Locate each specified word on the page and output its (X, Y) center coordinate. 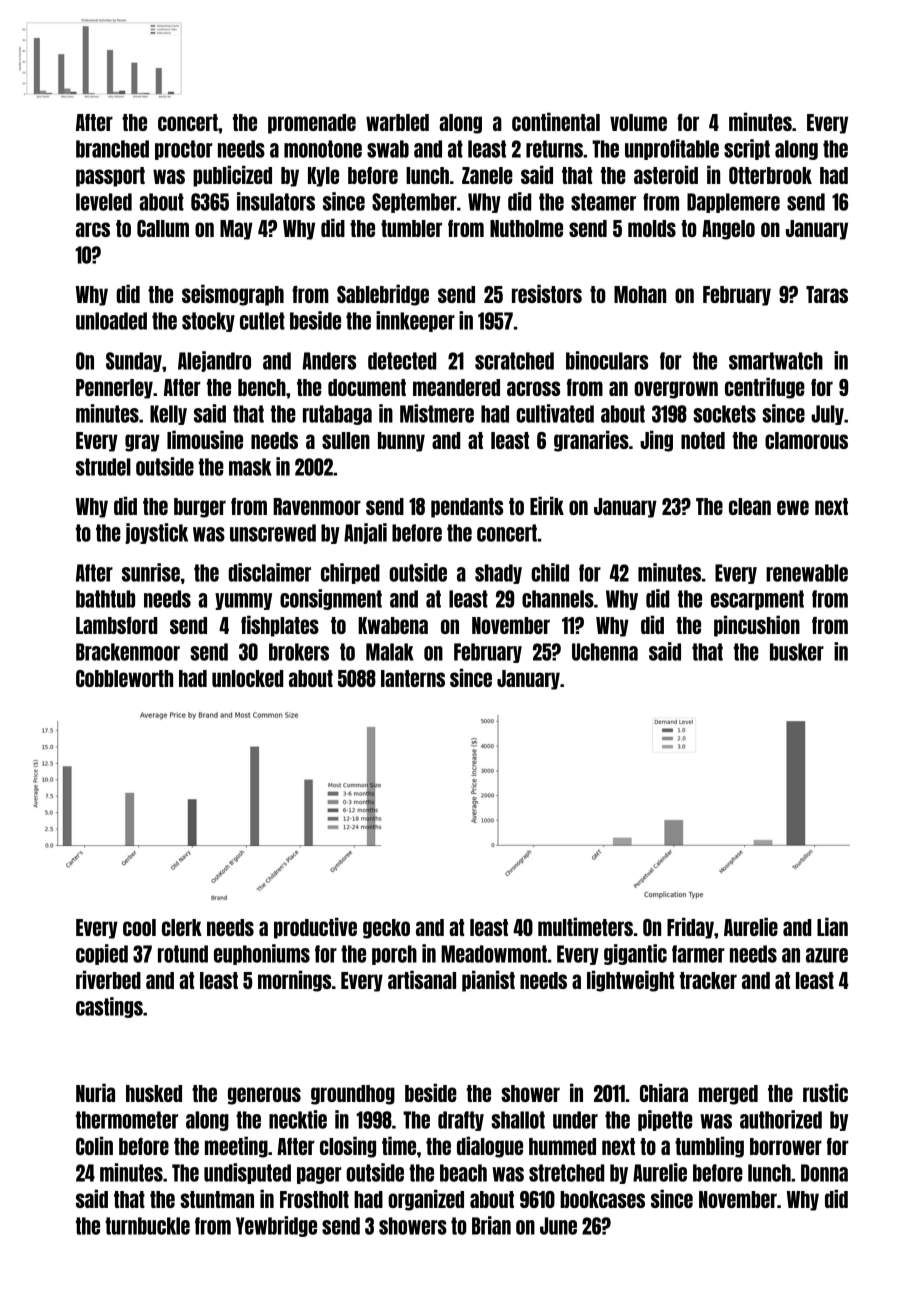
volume (638, 122)
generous (264, 1096)
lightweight (630, 981)
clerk (182, 927)
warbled (397, 122)
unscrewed (273, 533)
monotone (323, 149)
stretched (566, 1173)
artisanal (422, 979)
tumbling (709, 1147)
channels (558, 599)
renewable (807, 573)
